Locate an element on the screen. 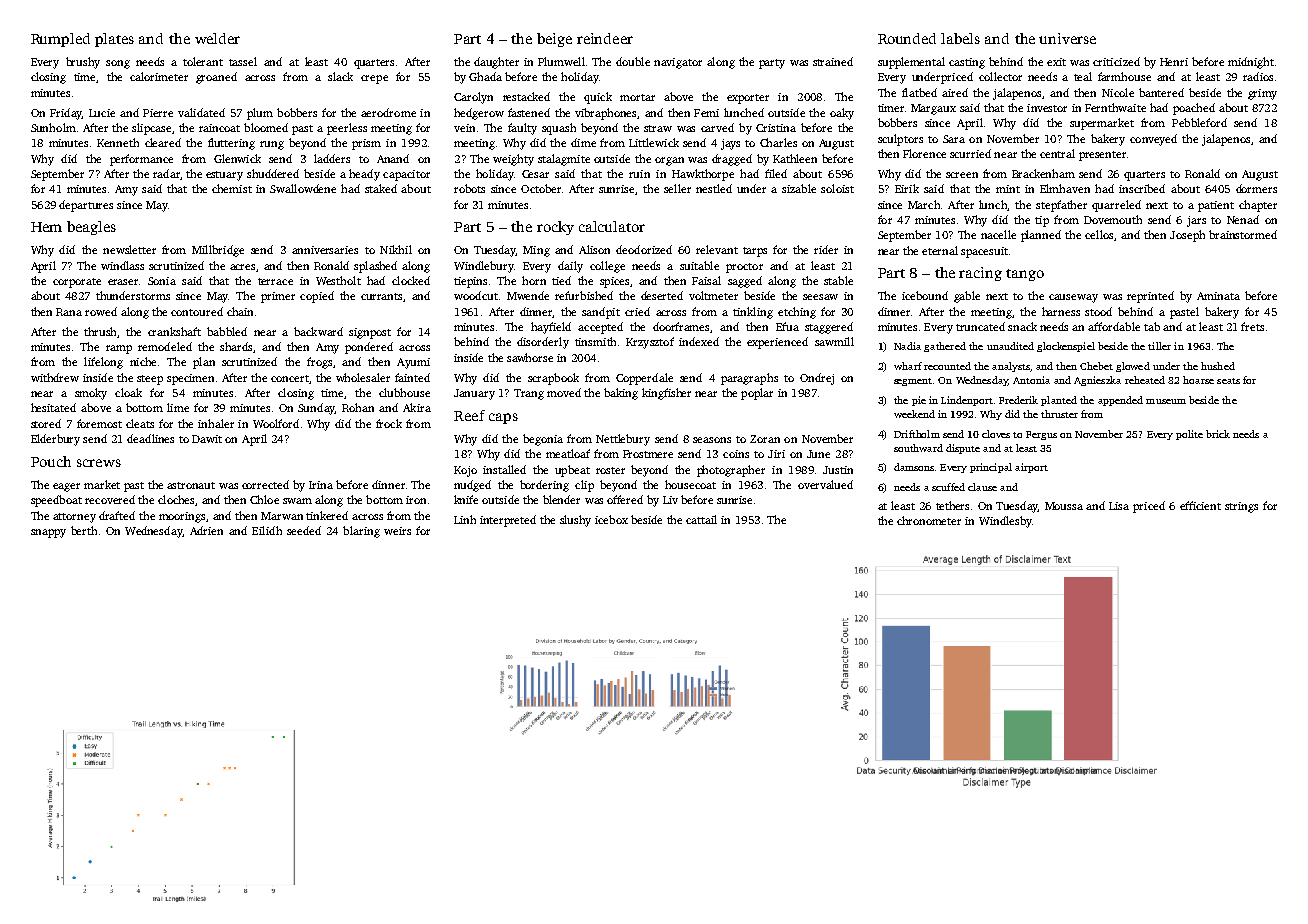 This screenshot has height=924, width=1308. snappy is located at coordinates (48, 533).
